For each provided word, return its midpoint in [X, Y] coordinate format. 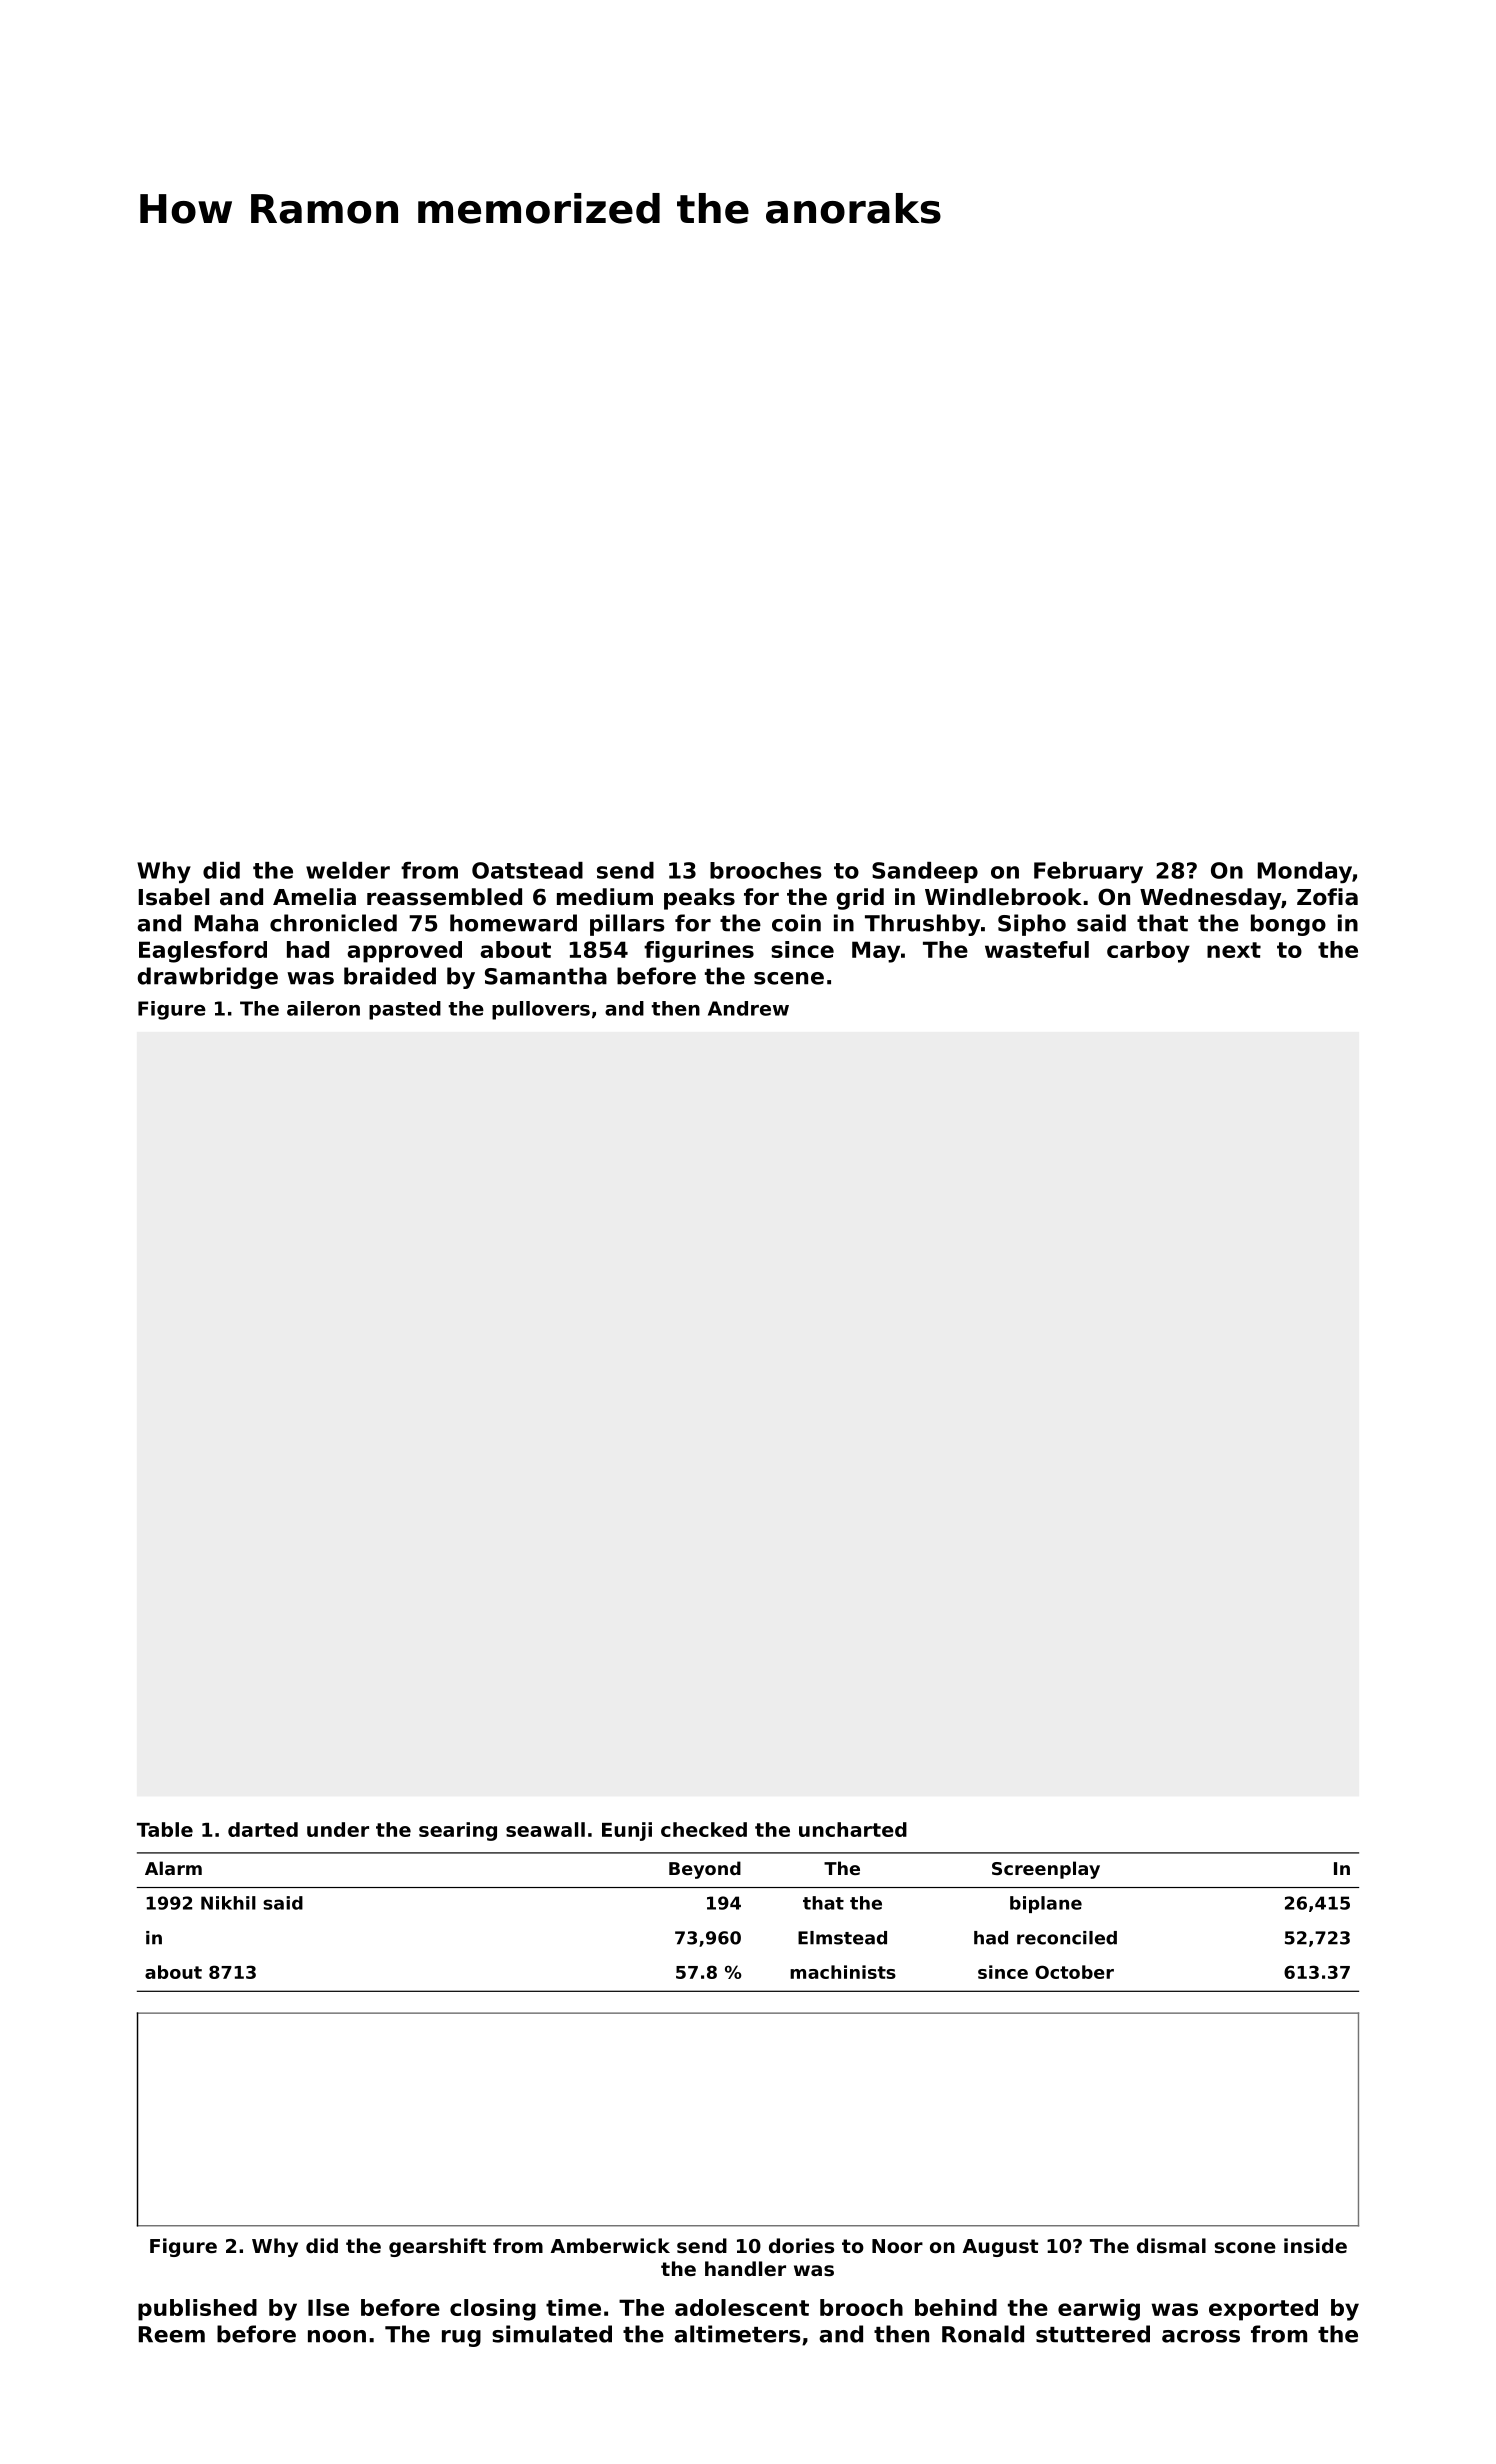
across [1201, 2336]
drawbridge [208, 978]
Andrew [748, 1008]
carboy [1148, 952]
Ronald [983, 2334]
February [1088, 873]
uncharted [853, 1829]
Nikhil [228, 1903]
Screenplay [1046, 1870]
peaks [699, 899]
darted [263, 1829]
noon [337, 2336]
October [1074, 1972]
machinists [843, 1972]
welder [348, 870]
